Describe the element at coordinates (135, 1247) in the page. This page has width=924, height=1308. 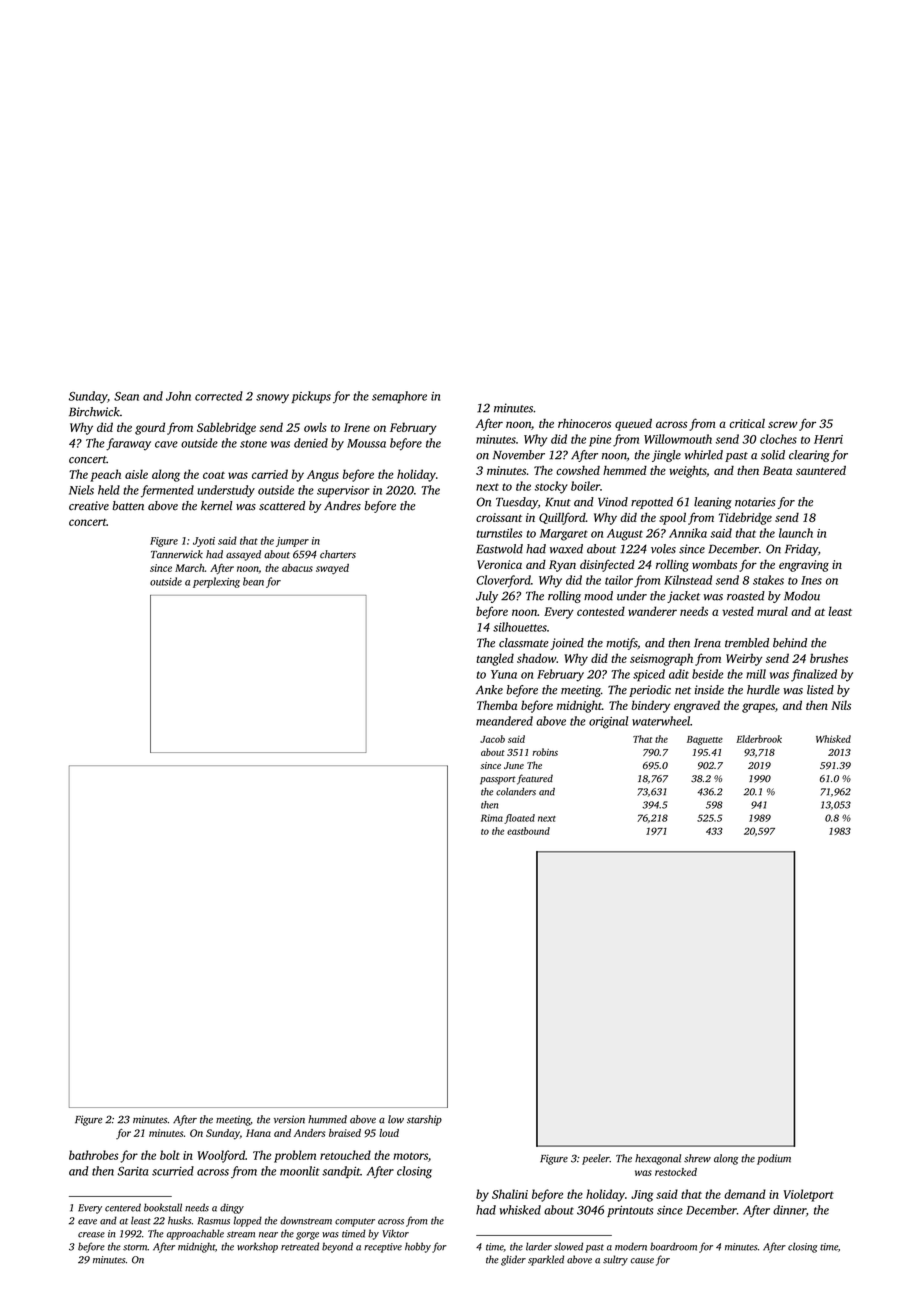
I see `storm` at that location.
